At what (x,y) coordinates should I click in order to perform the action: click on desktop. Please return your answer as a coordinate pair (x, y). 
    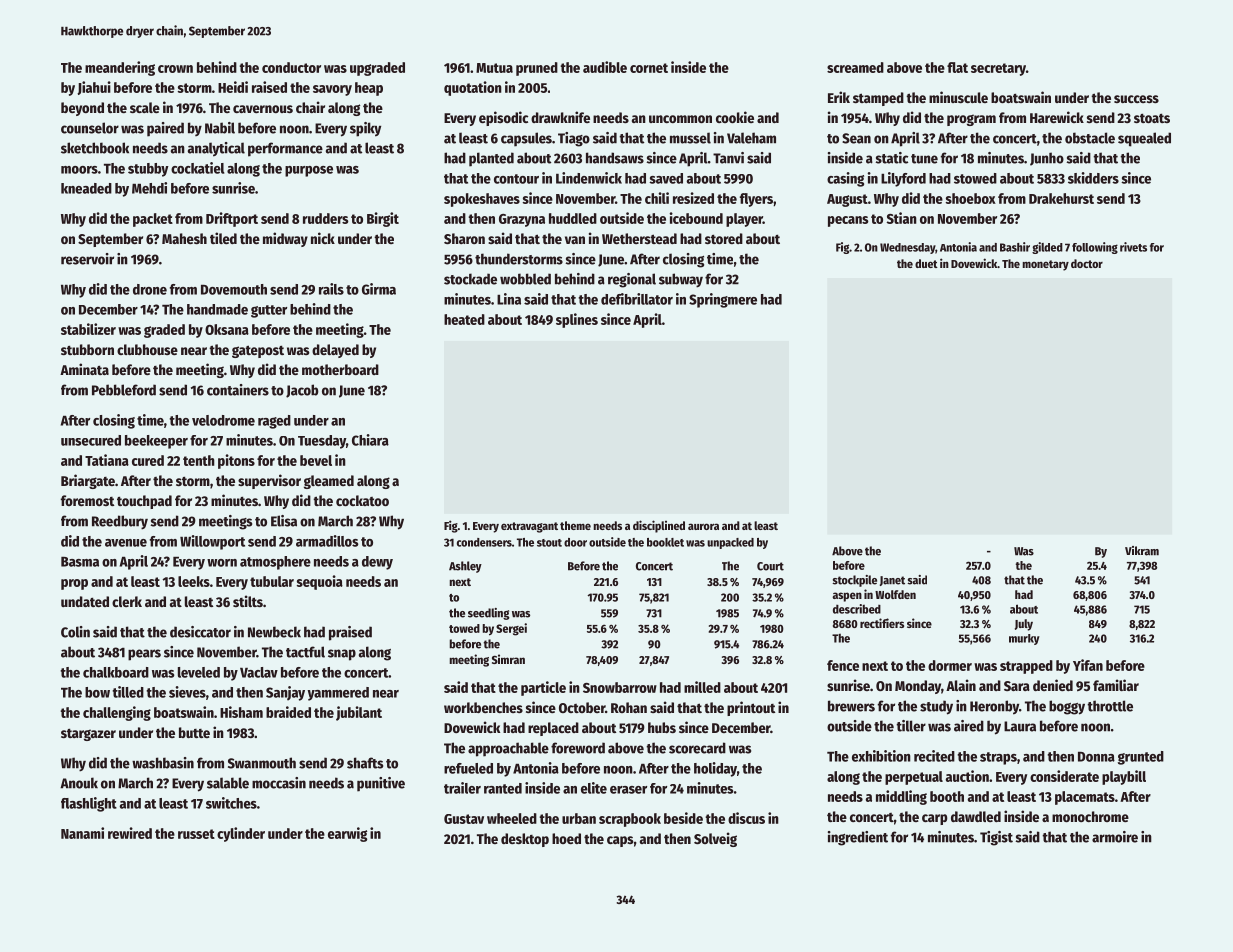
    Looking at the image, I should click on (525, 840).
